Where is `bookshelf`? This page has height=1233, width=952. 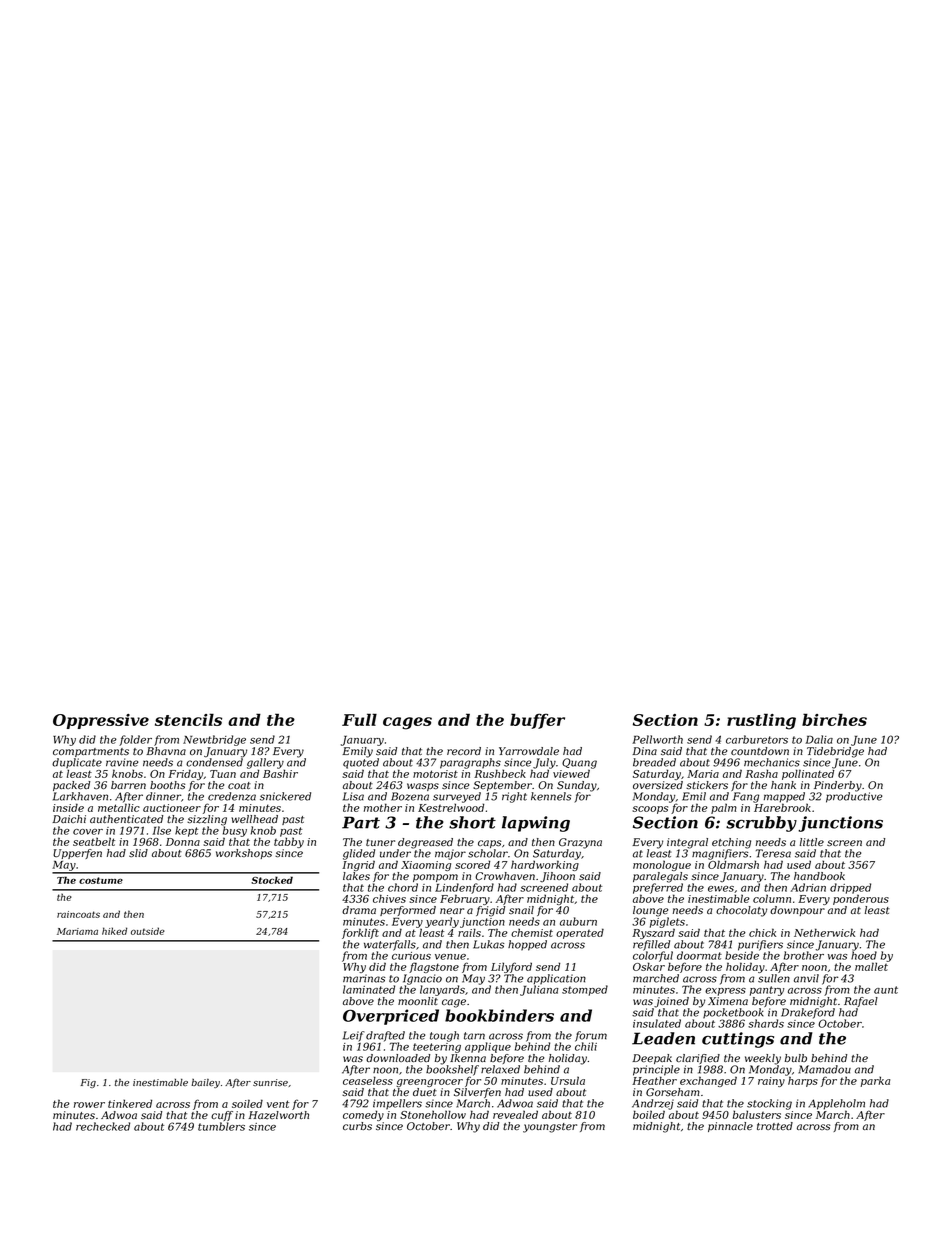
bookshelf is located at coordinates (452, 1070).
